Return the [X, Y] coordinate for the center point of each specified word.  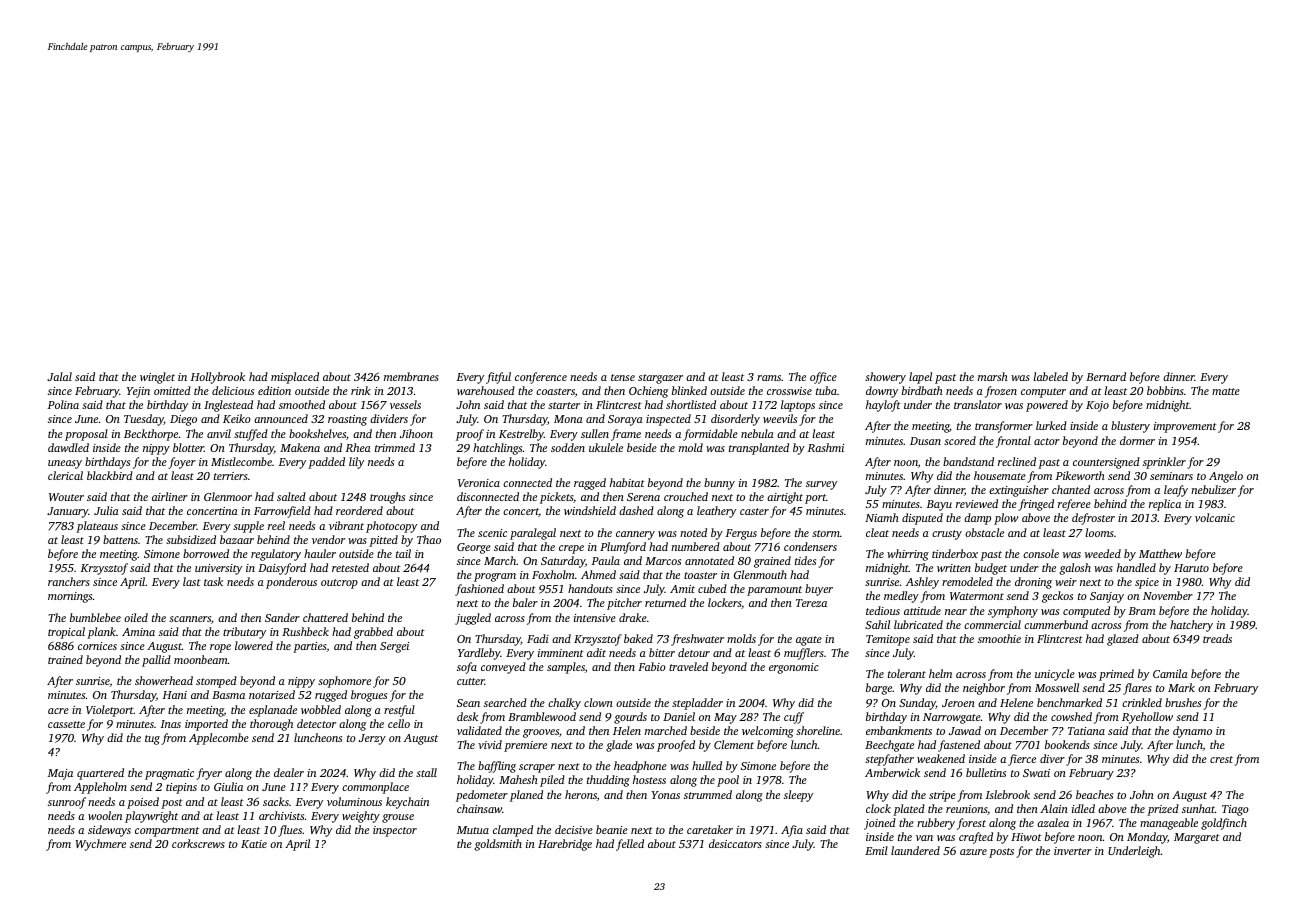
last [192, 581]
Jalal [59, 376]
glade [619, 746]
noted [693, 532]
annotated [709, 560]
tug [152, 740]
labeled [1051, 376]
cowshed [1071, 716]
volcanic [1215, 517]
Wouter [66, 497]
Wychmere [100, 845]
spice [1147, 583]
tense [623, 377]
